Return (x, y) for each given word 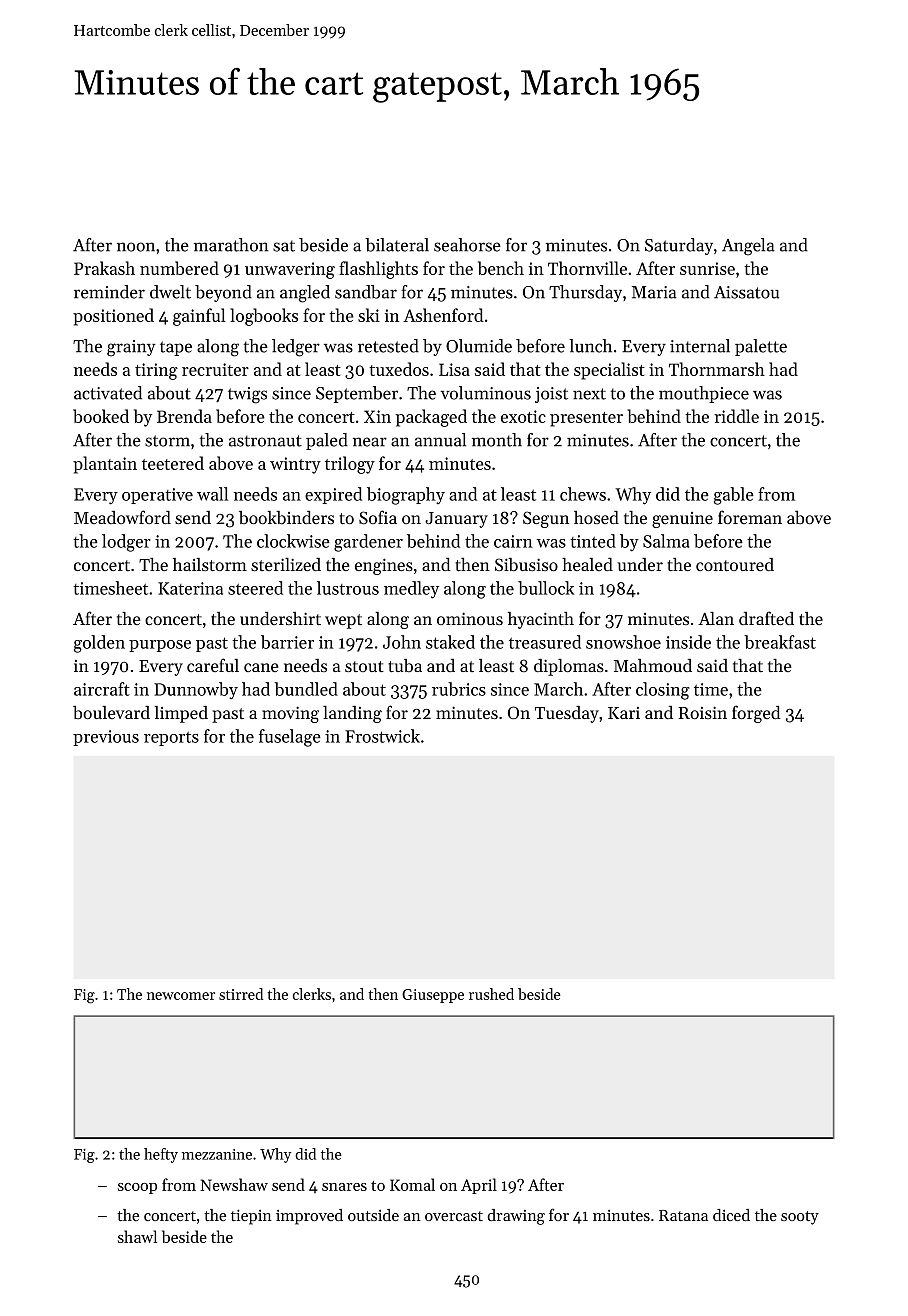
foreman (750, 517)
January (456, 520)
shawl (137, 1236)
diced (731, 1215)
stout (364, 666)
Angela (748, 247)
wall (212, 494)
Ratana (683, 1215)
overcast (454, 1216)
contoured (735, 564)
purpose (160, 646)
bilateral (397, 245)
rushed (491, 994)
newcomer (181, 996)
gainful (199, 317)
